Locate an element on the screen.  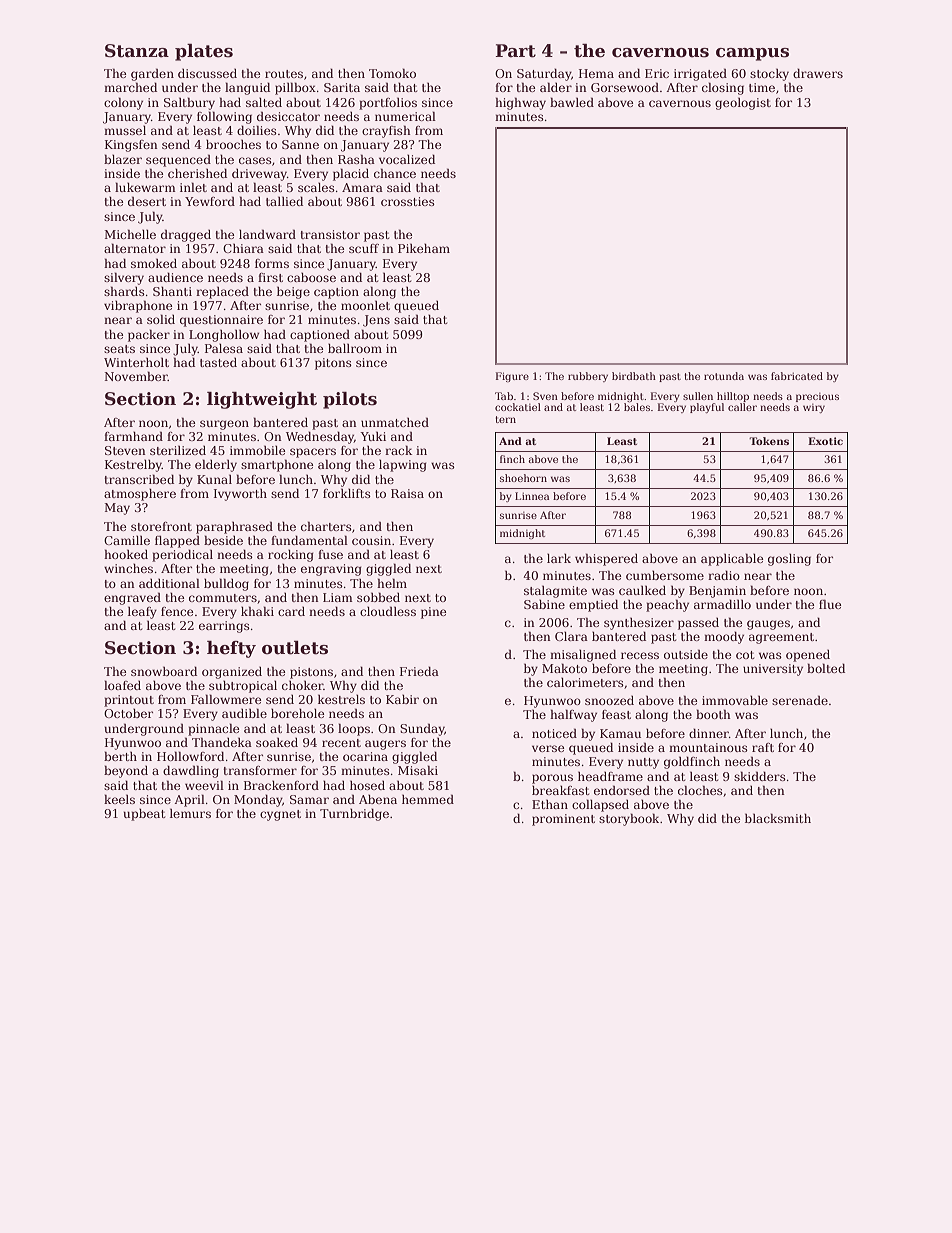
Monday is located at coordinates (258, 800).
